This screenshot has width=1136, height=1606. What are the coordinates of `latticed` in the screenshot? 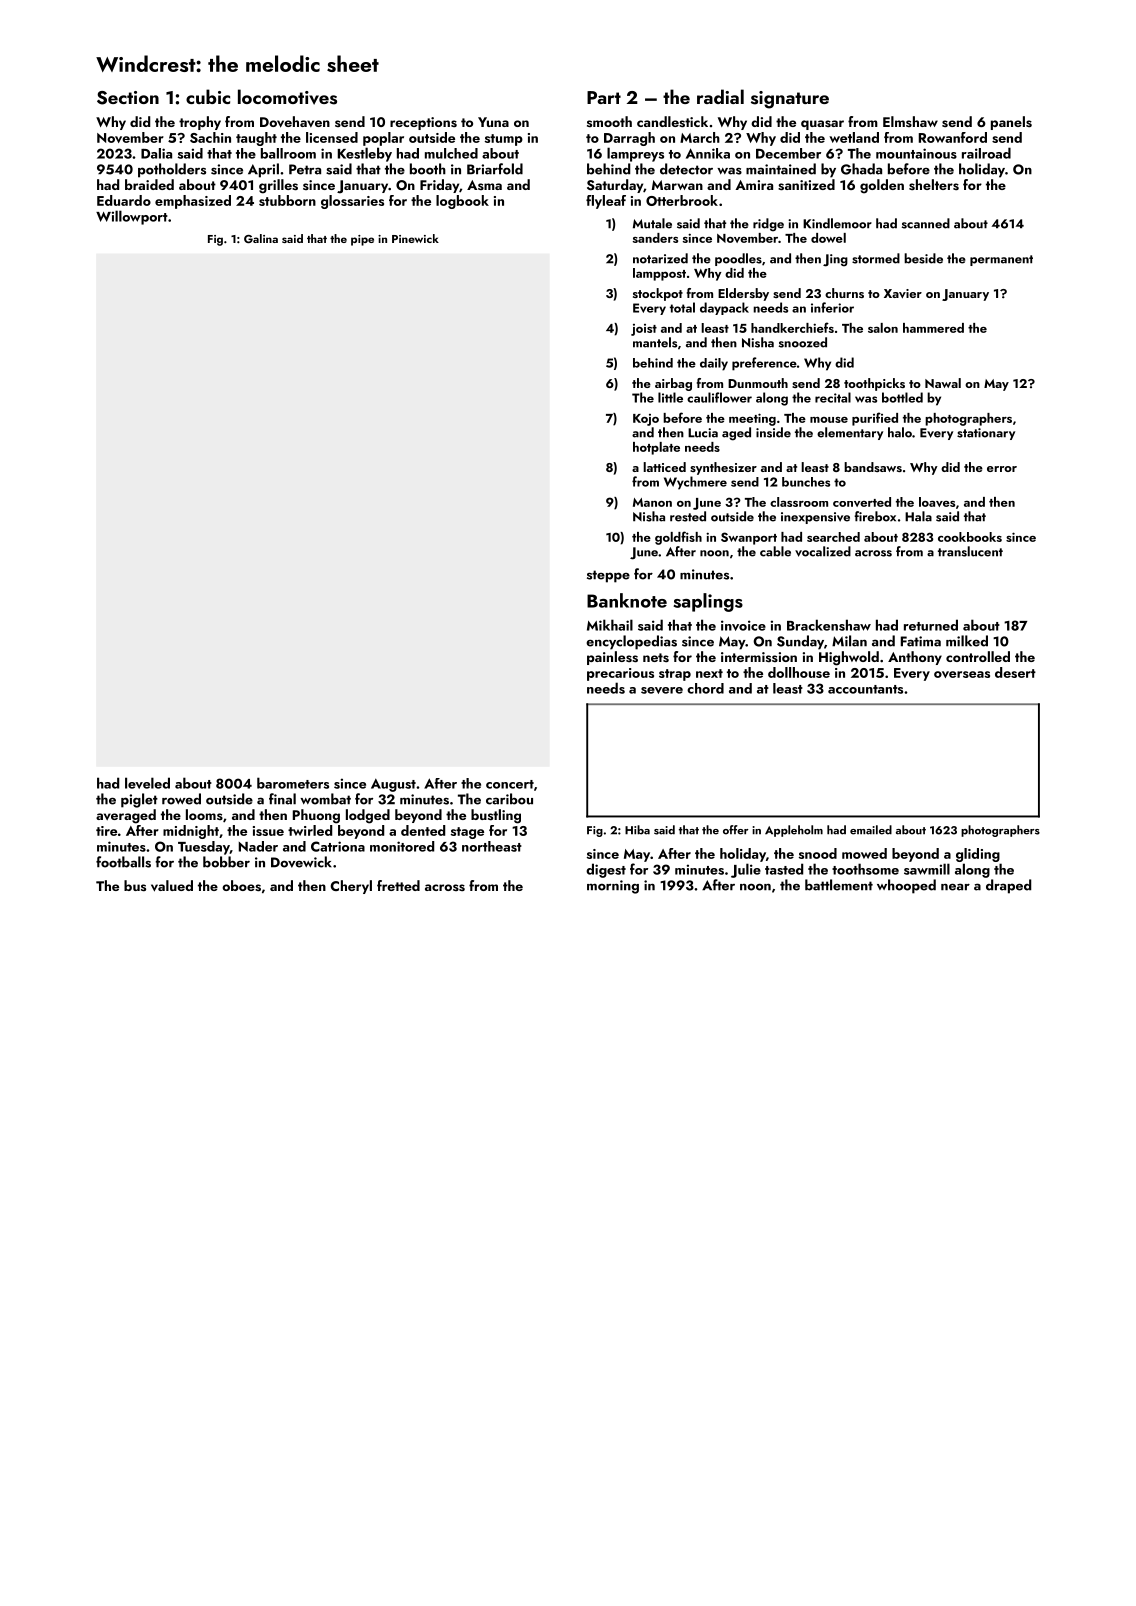 It's located at (664, 467).
